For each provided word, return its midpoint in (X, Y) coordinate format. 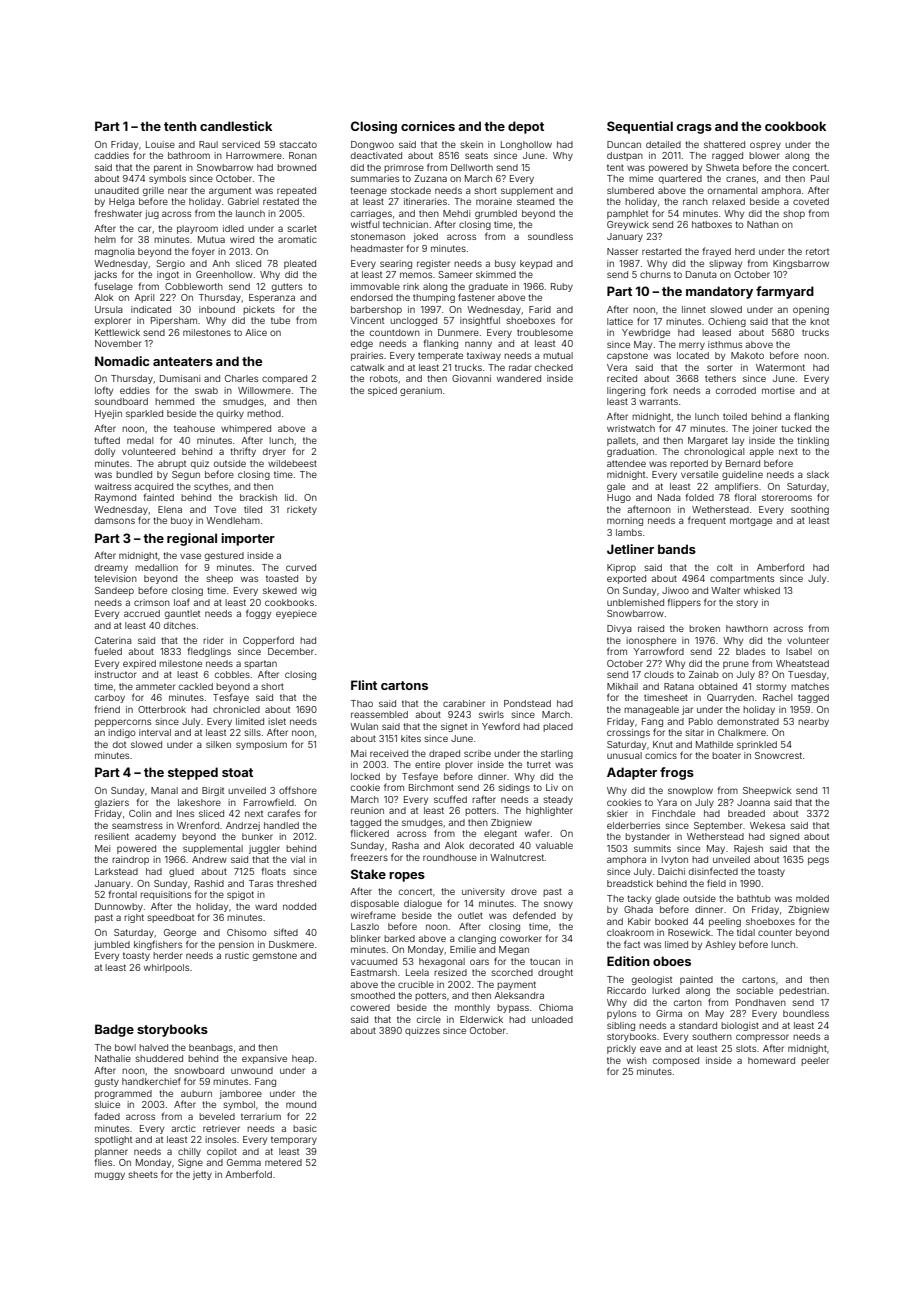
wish (637, 1060)
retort (817, 251)
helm (105, 239)
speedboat (170, 918)
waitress (113, 486)
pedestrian (802, 991)
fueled (108, 651)
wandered (519, 378)
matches (810, 686)
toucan (545, 961)
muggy (110, 1176)
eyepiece (296, 614)
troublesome (545, 332)
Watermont (780, 367)
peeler (815, 1061)
